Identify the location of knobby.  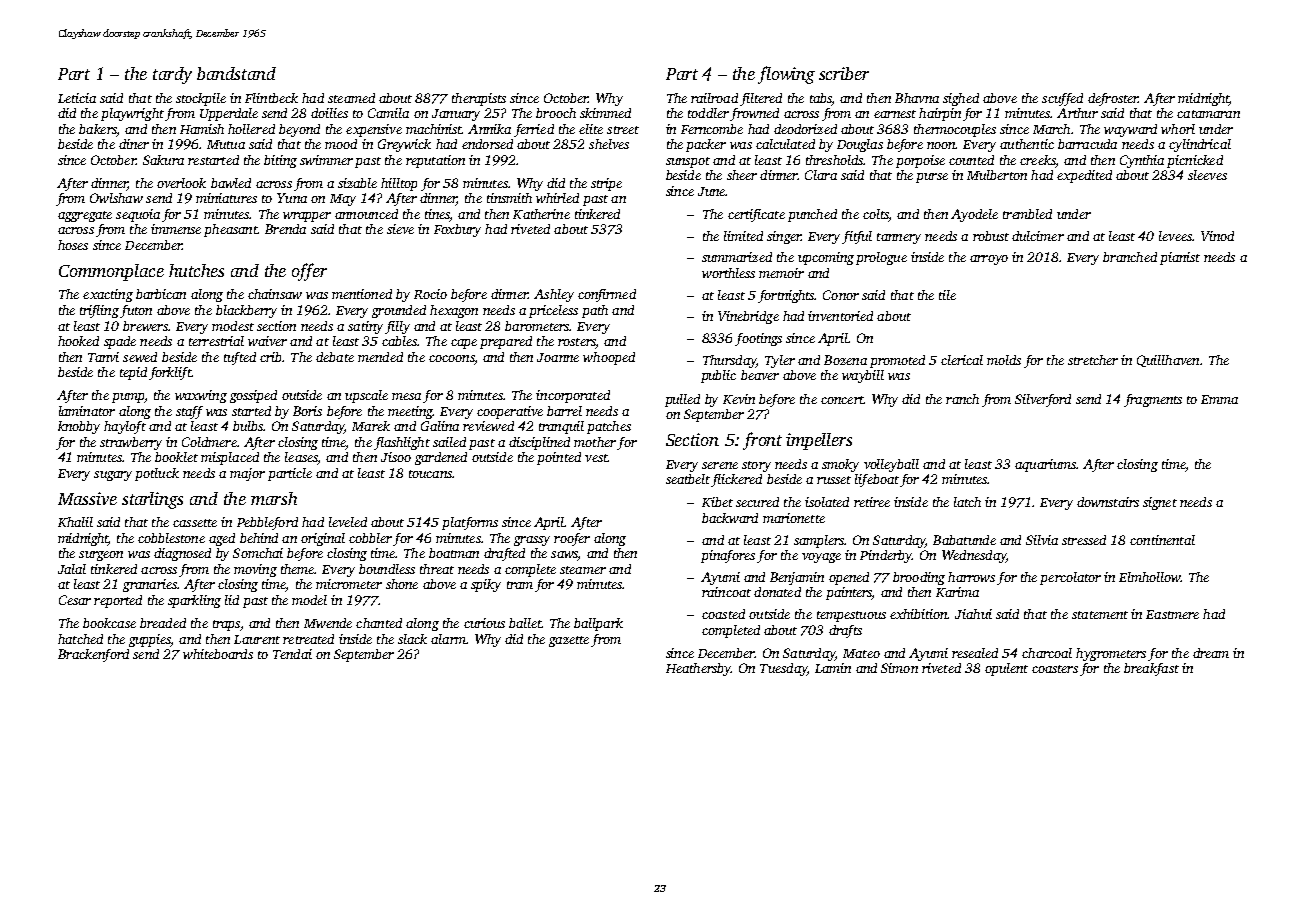
(79, 427).
